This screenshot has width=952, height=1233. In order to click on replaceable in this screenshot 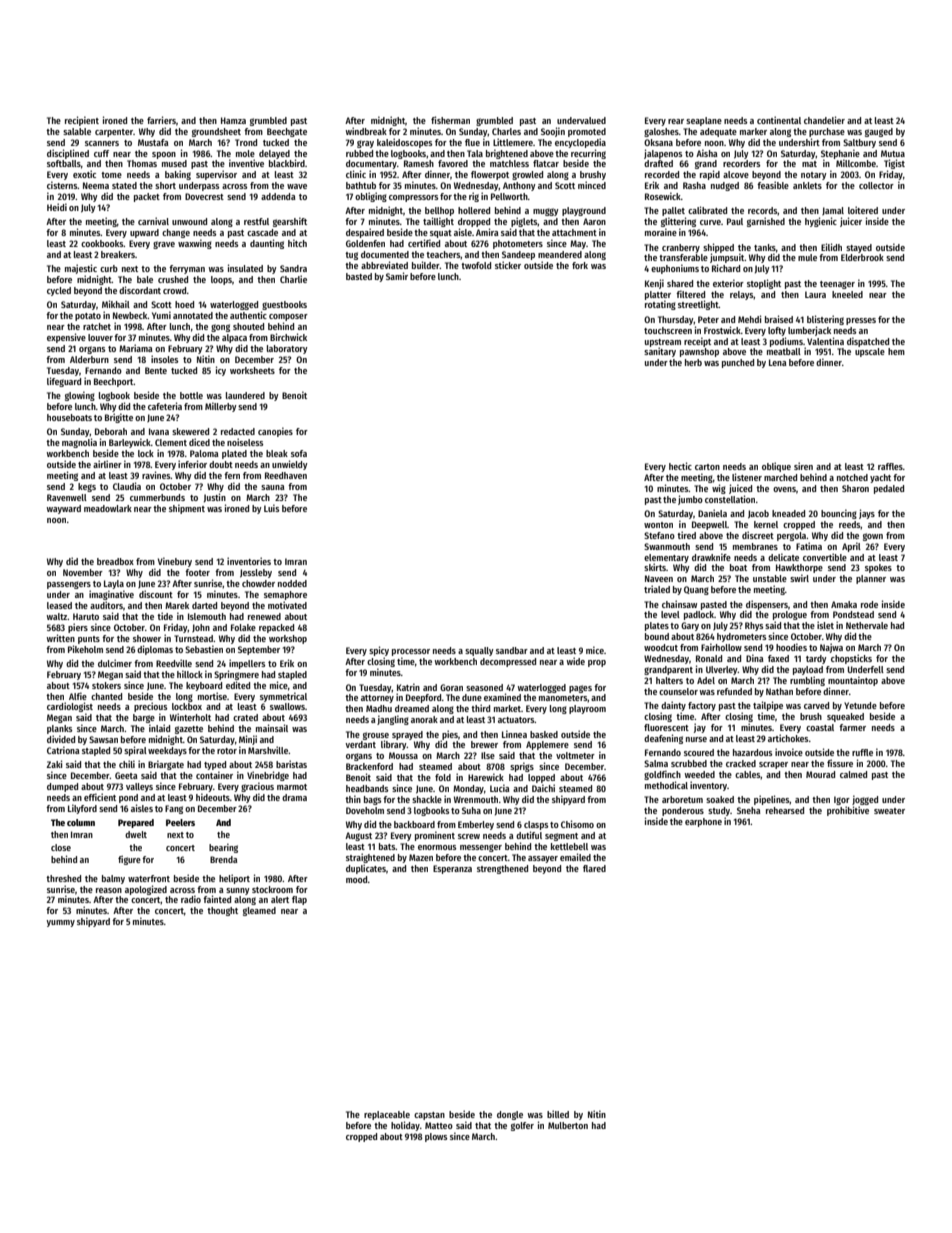, I will do `click(387, 1115)`.
